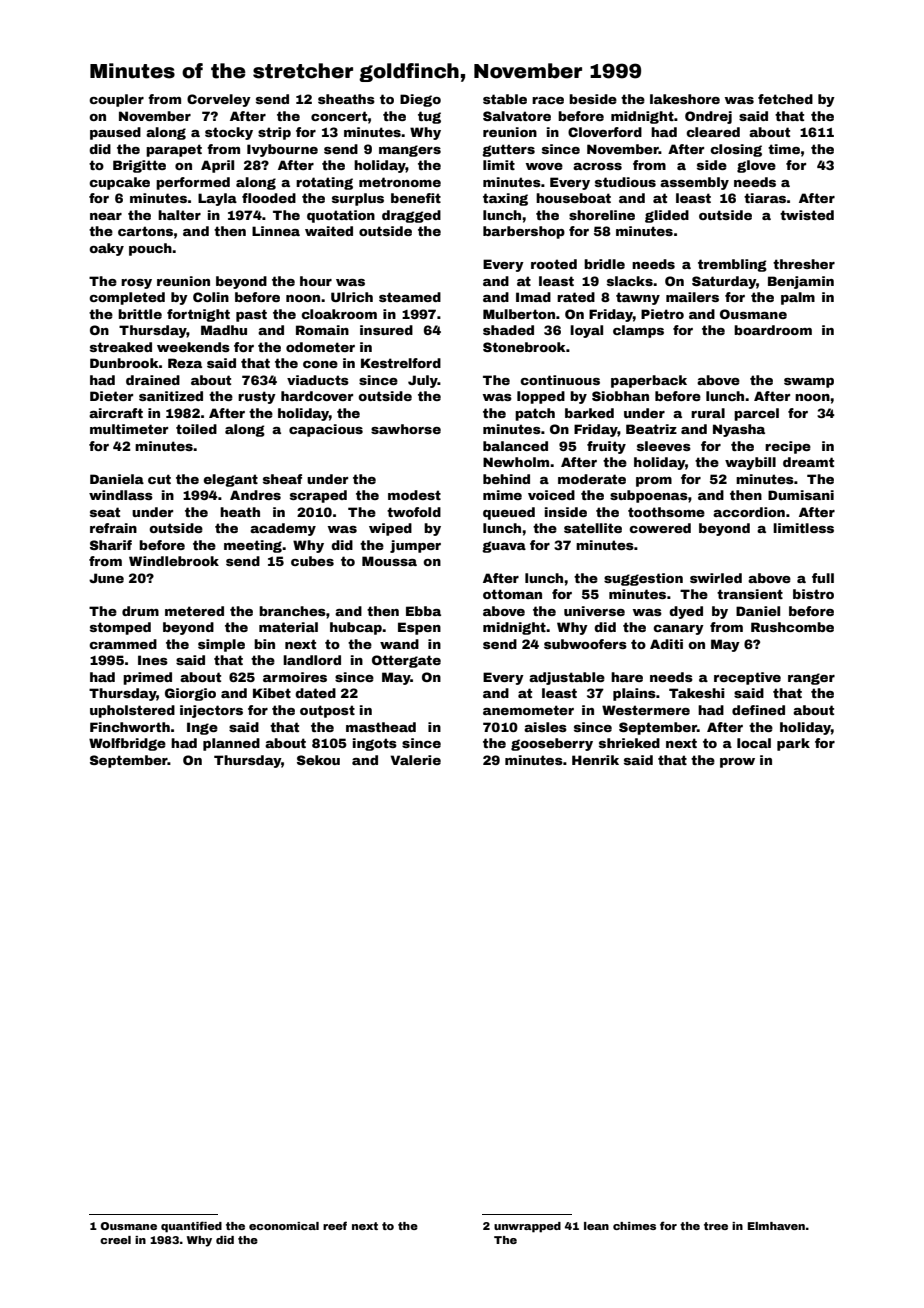 The width and height of the page is (924, 1308). I want to click on coupler, so click(116, 100).
